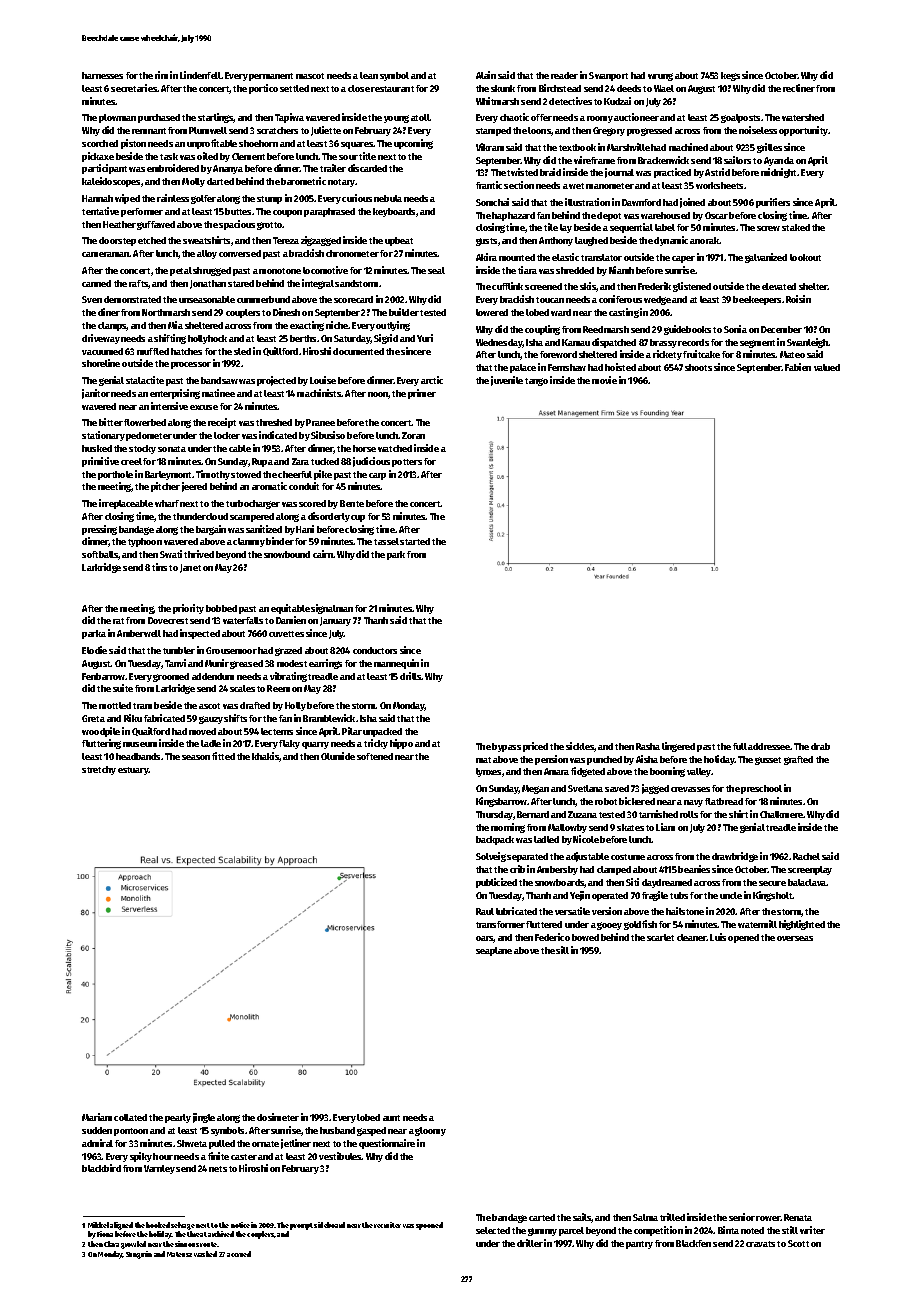 The height and width of the image is (1308, 924). Describe the element at coordinates (798, 1243) in the image. I see `Scott` at that location.
